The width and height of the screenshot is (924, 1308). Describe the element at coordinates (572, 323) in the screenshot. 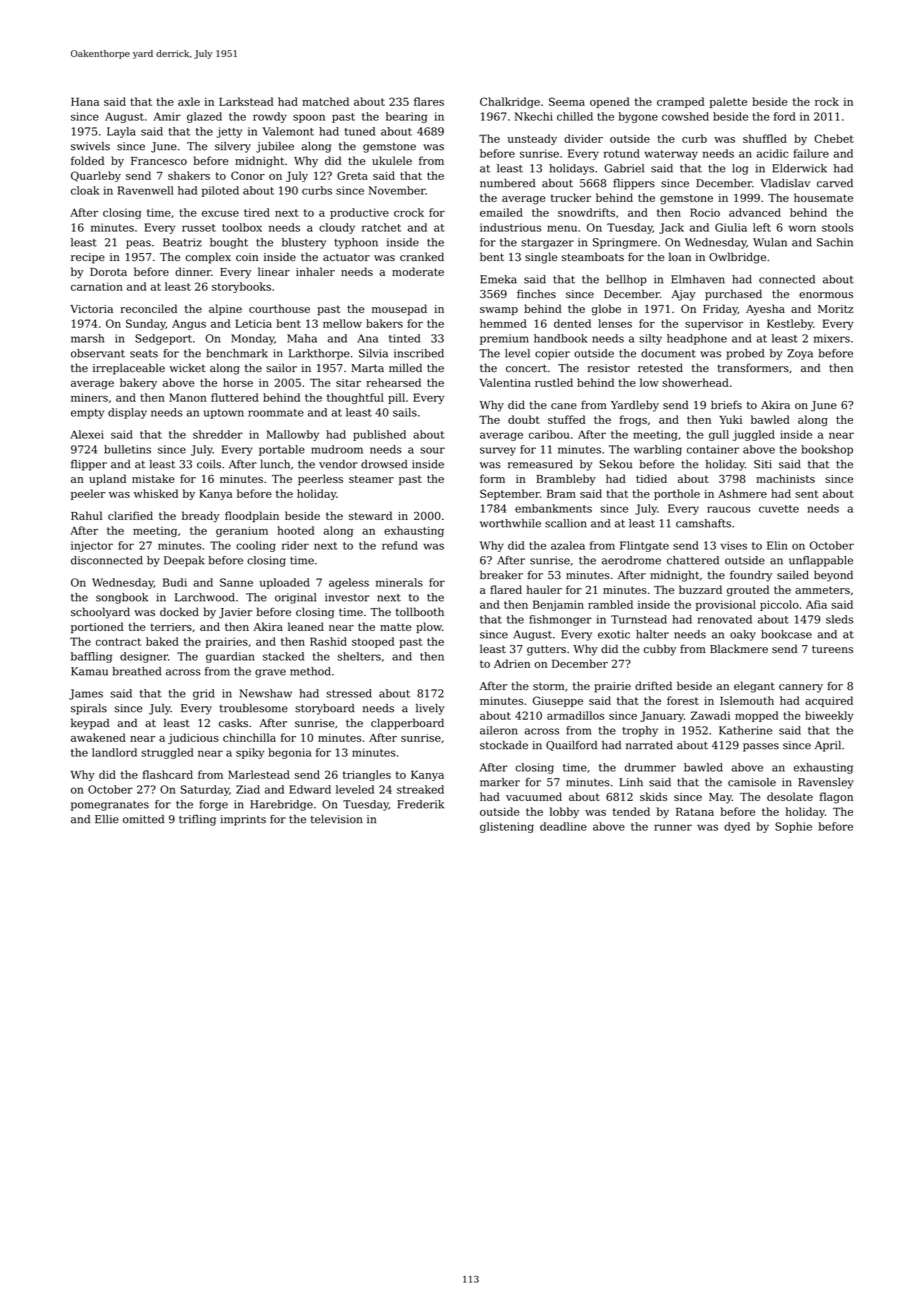

I see `dented` at that location.
